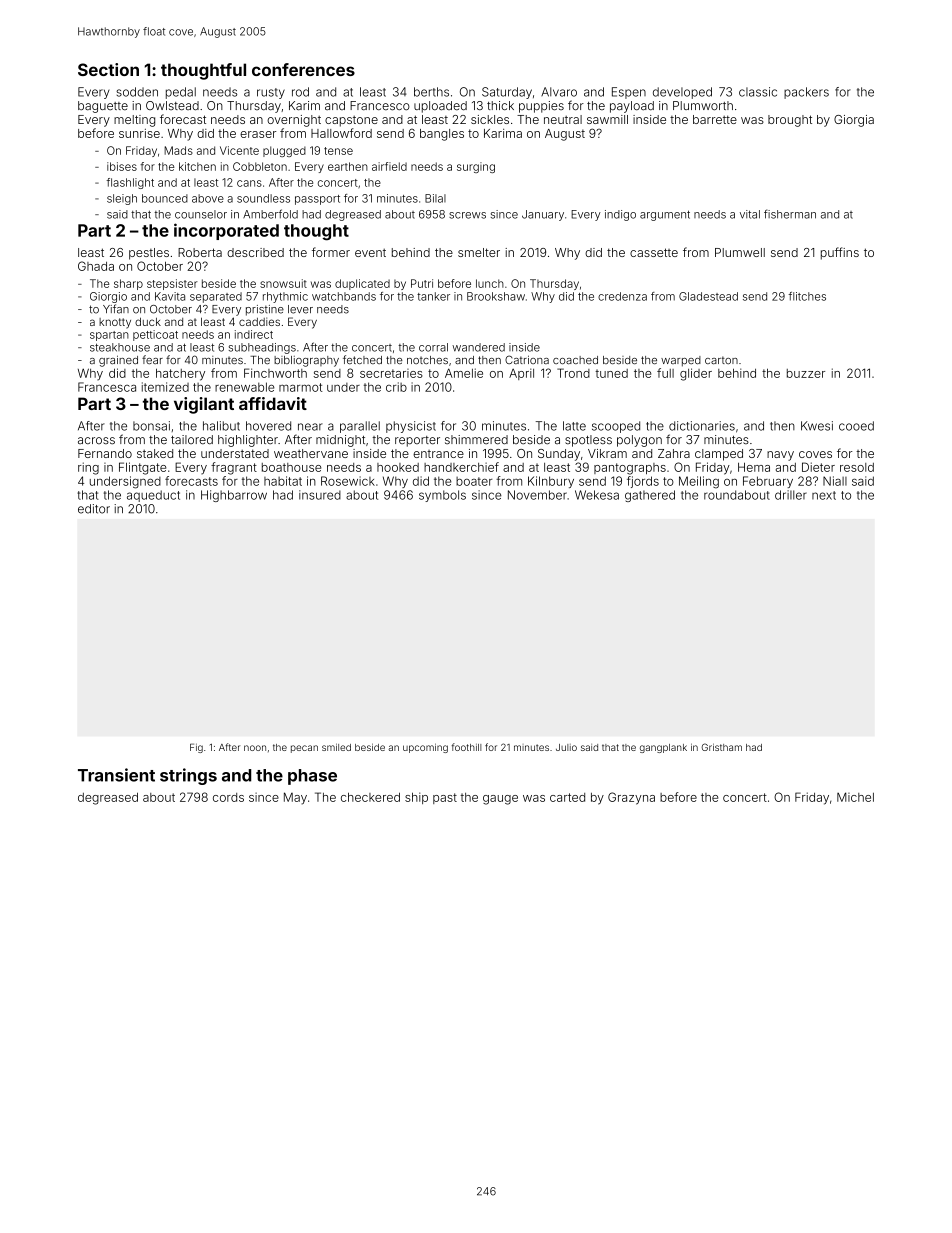 The height and width of the screenshot is (1233, 952). Describe the element at coordinates (116, 775) in the screenshot. I see `Transient` at that location.
